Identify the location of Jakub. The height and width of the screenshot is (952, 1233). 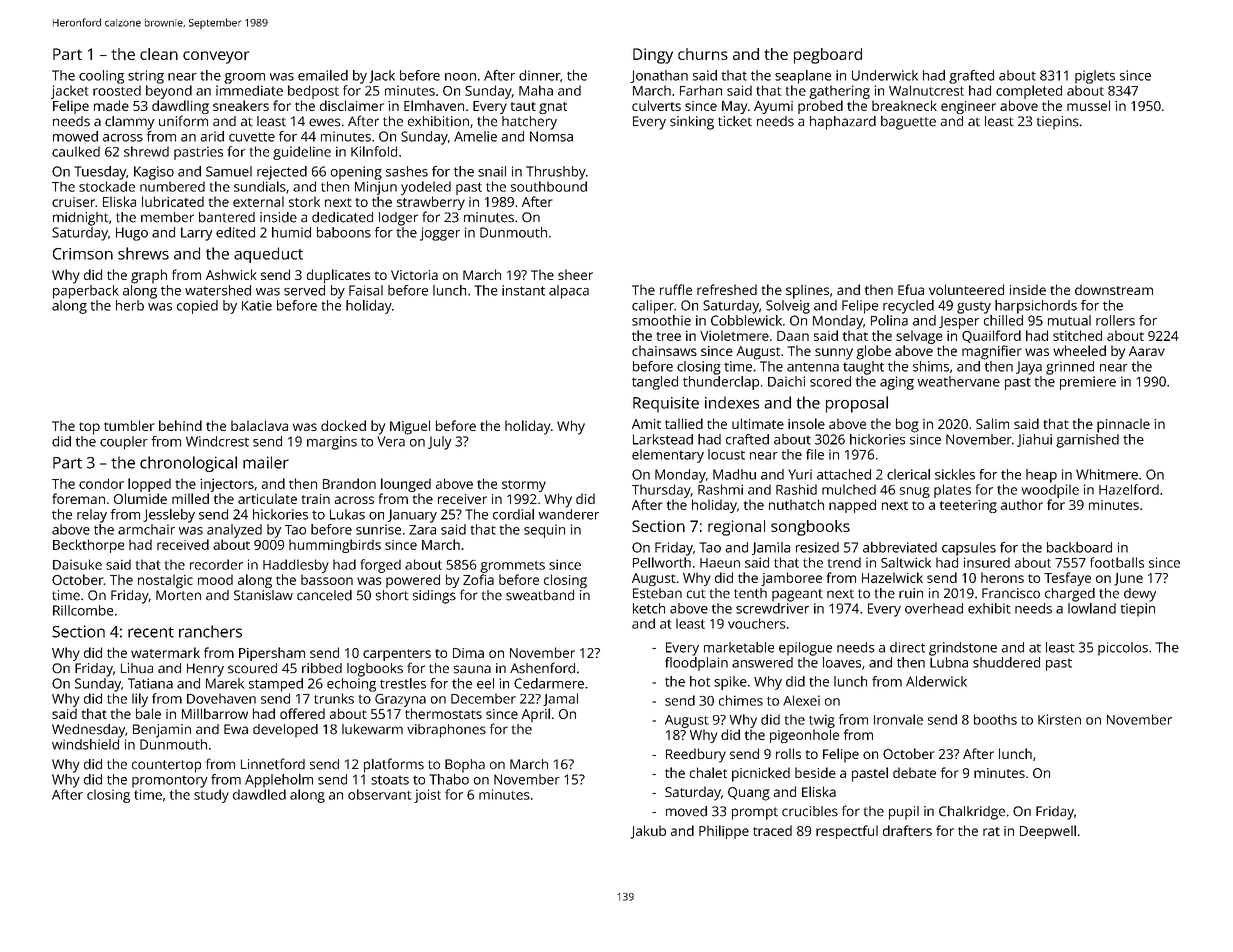
(648, 832).
